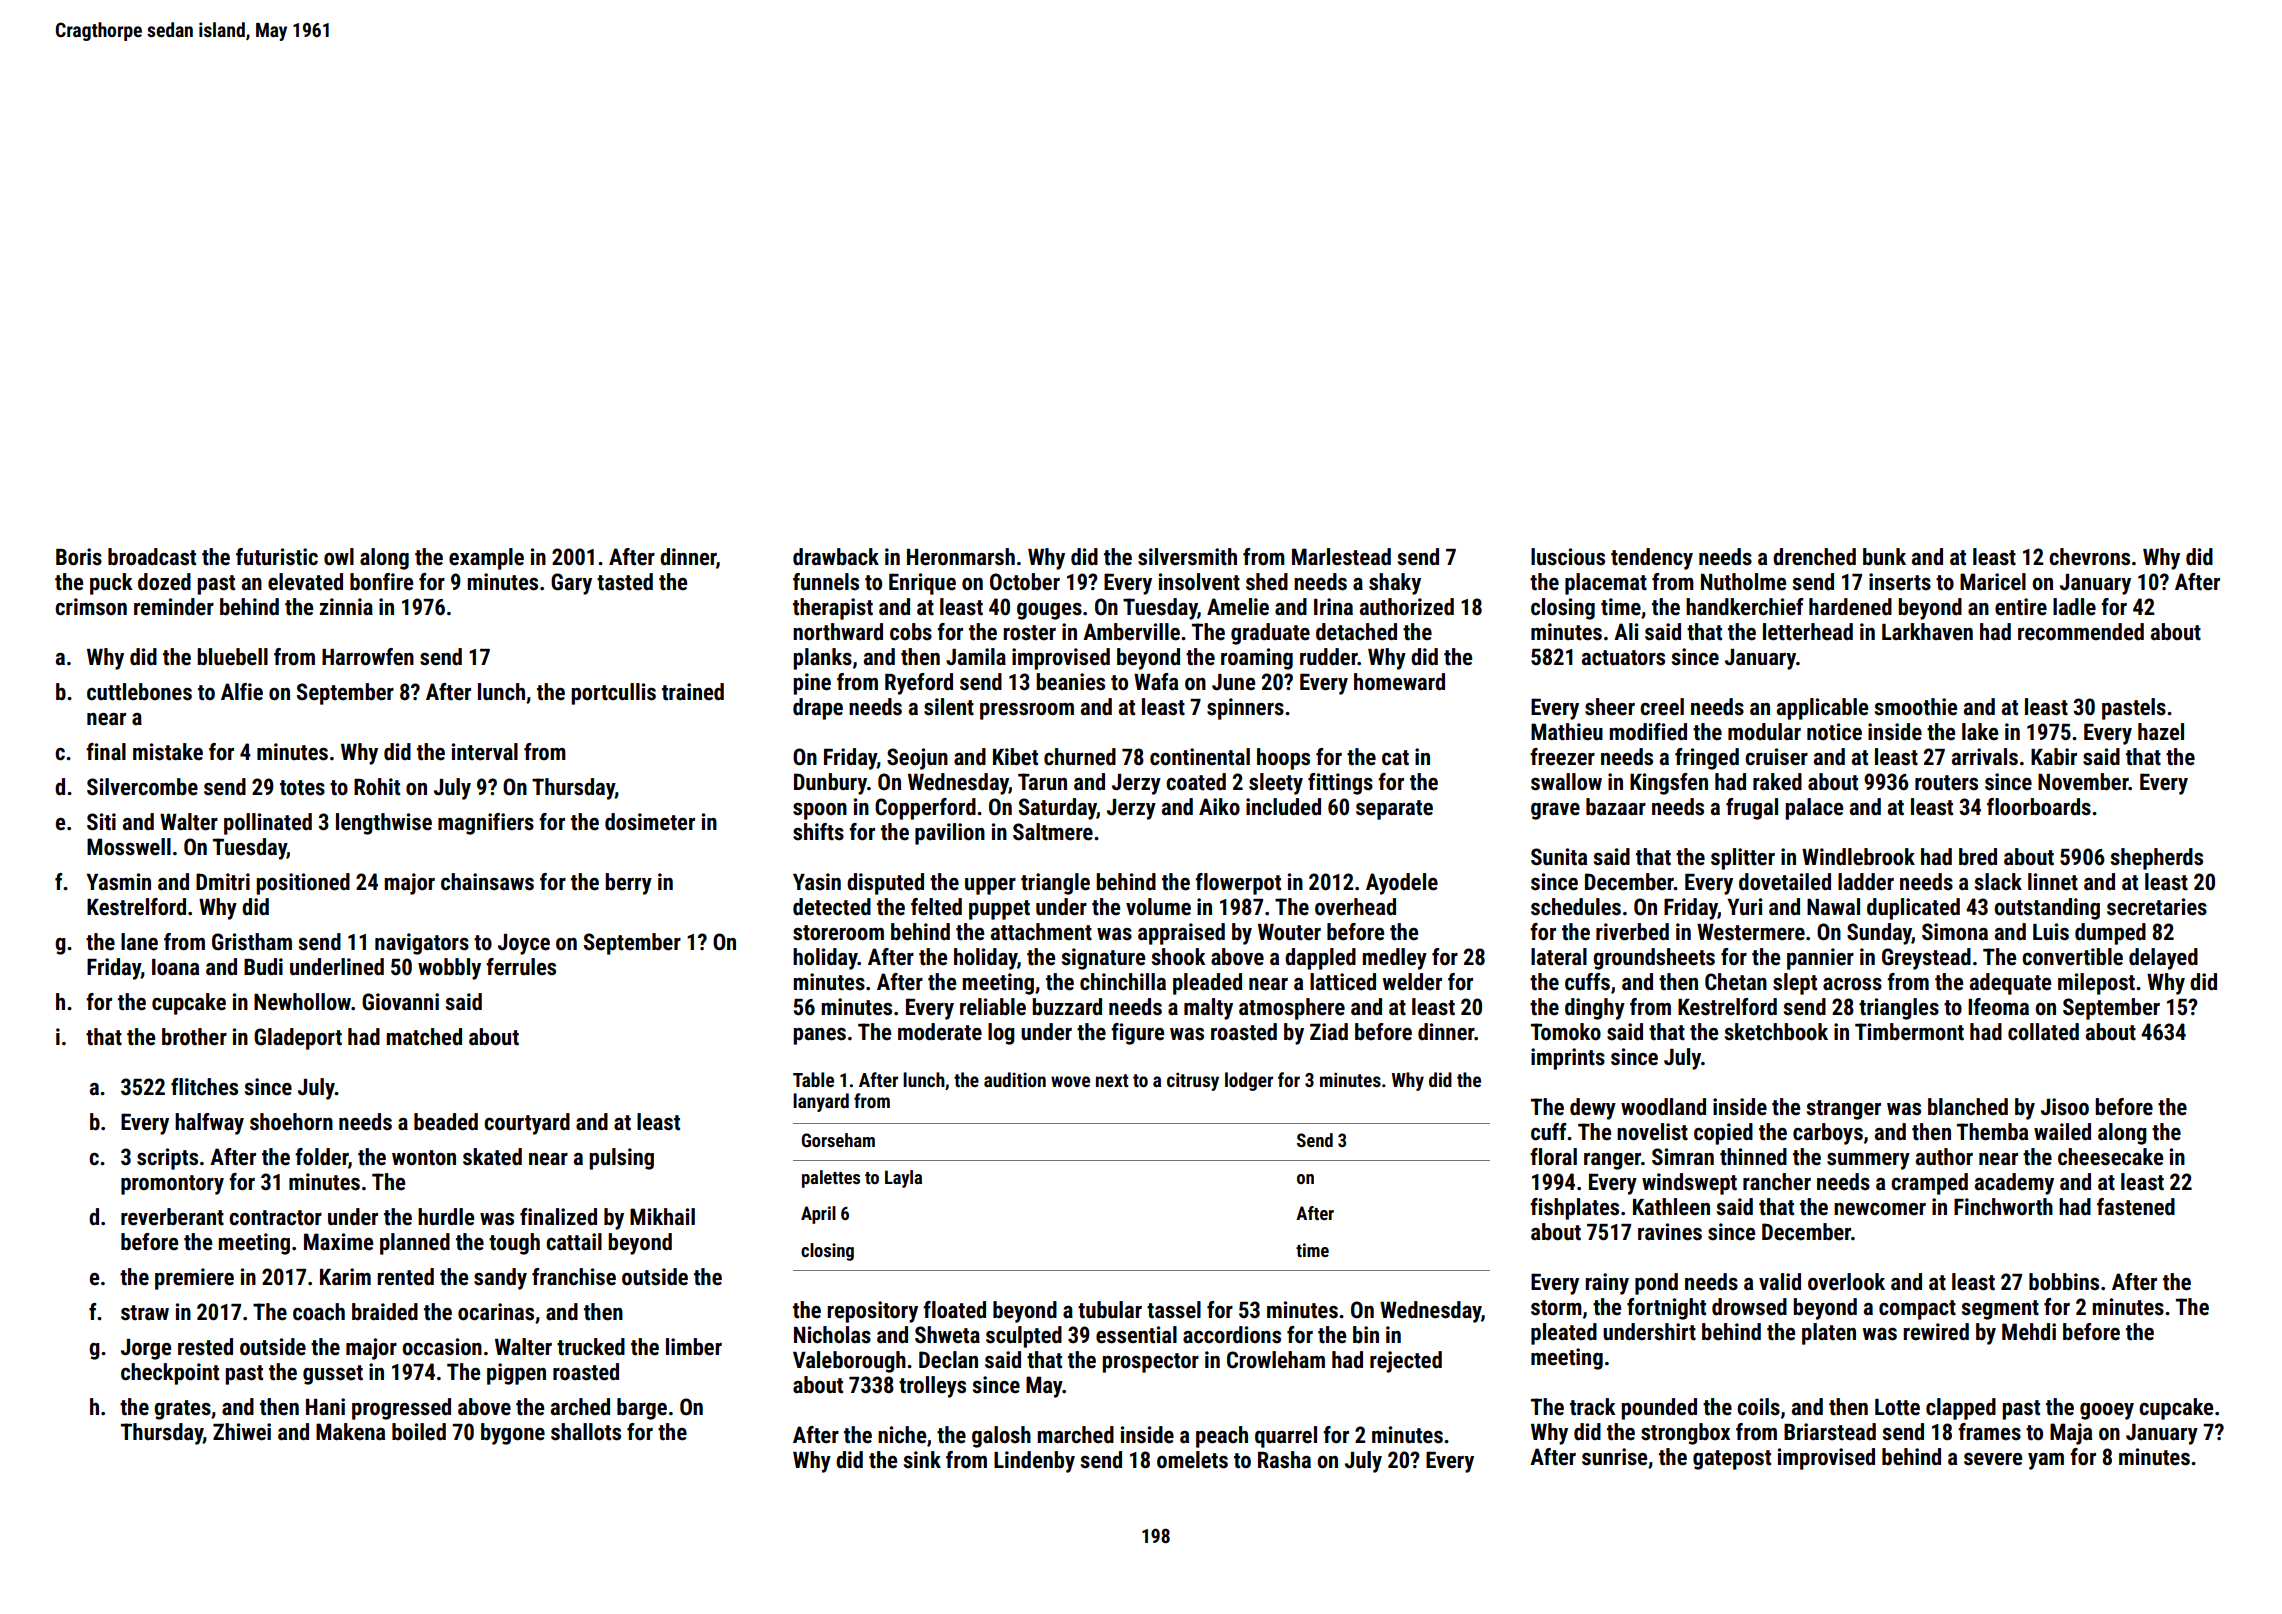 This screenshot has width=2282, height=1614. I want to click on Boris, so click(79, 557).
